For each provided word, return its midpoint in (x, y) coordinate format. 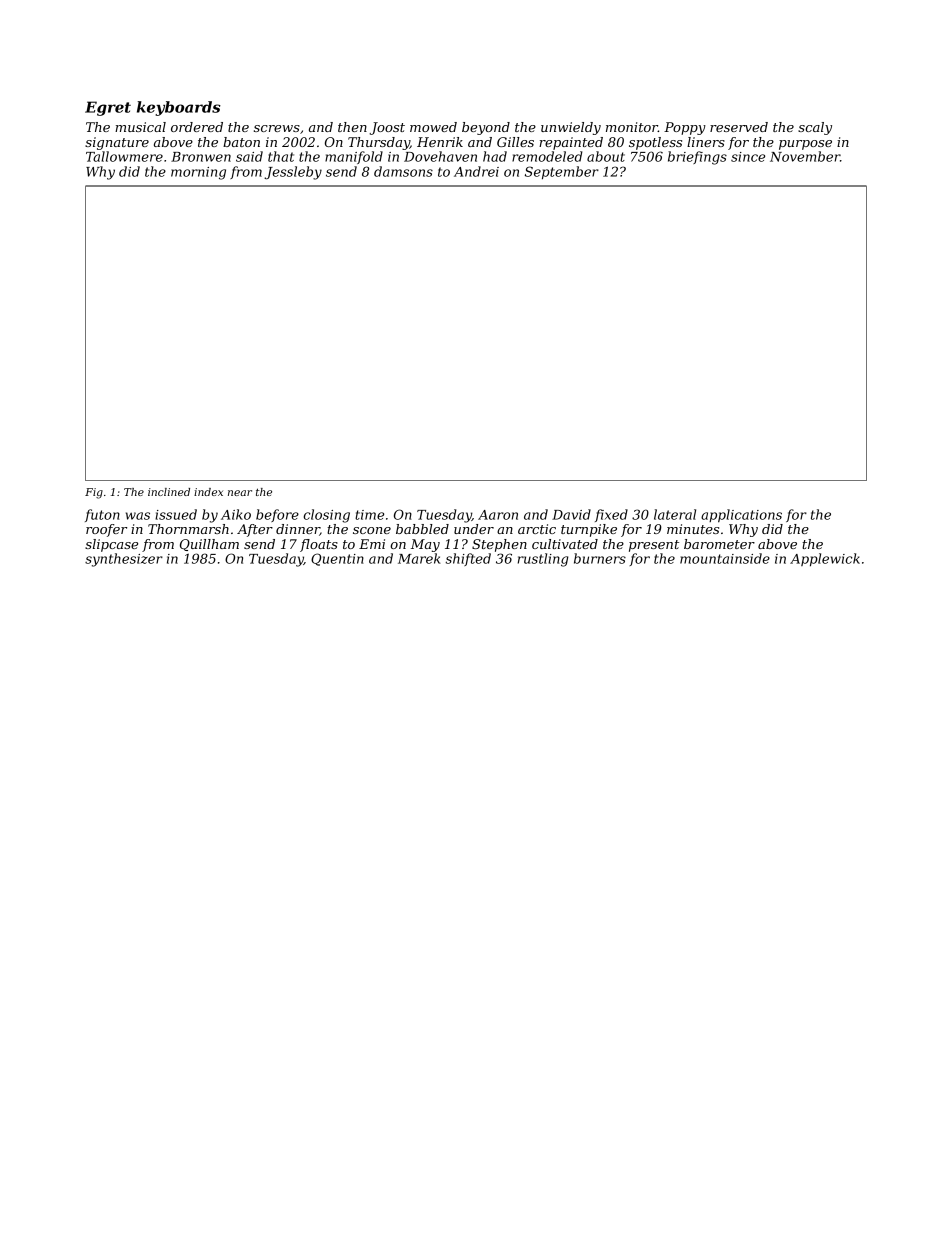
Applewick (825, 559)
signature (117, 143)
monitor (632, 127)
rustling (543, 560)
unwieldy (571, 128)
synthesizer (124, 560)
